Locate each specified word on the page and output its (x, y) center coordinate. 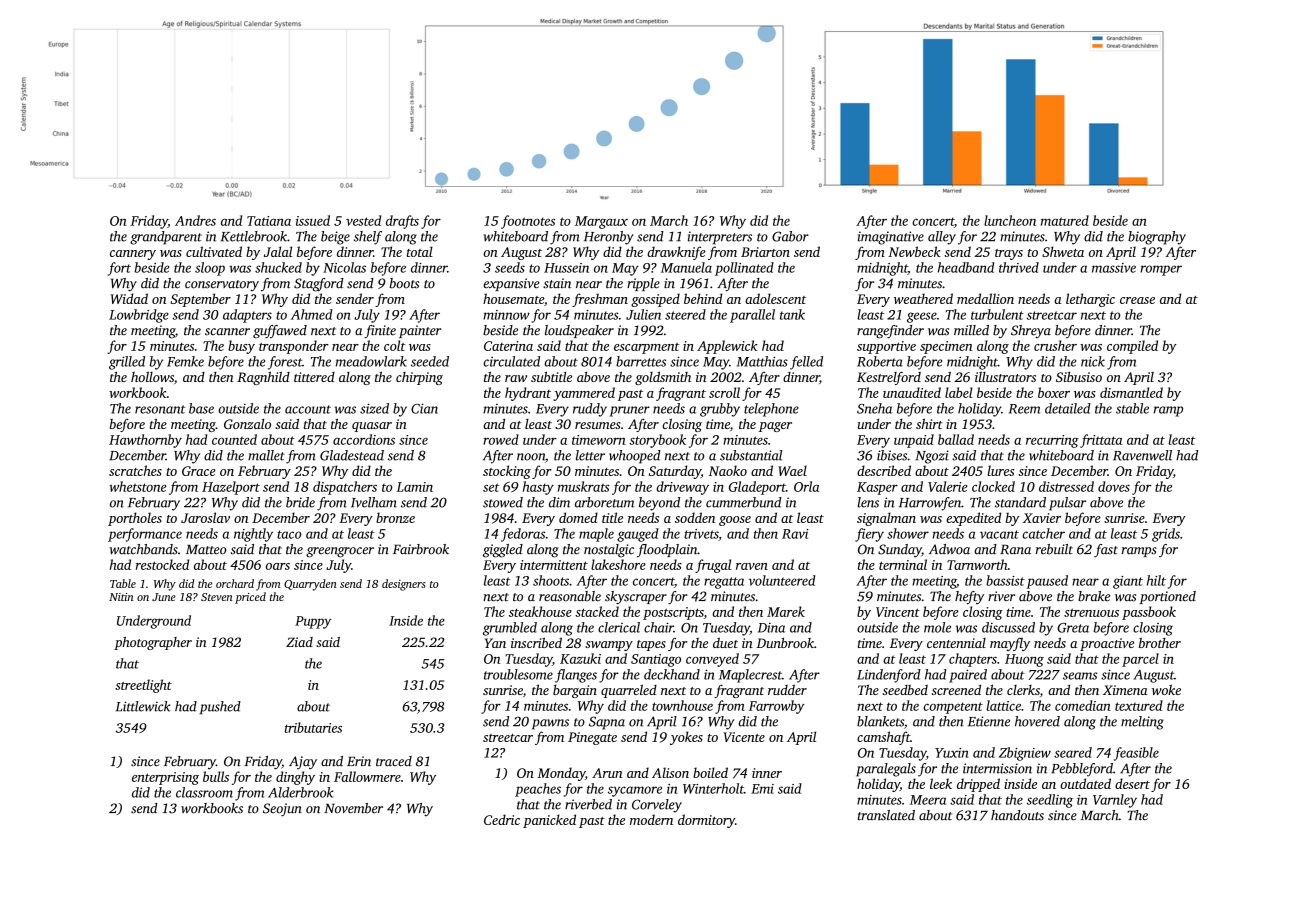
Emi (762, 789)
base (201, 408)
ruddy (590, 410)
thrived (1019, 267)
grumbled (510, 629)
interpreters (720, 238)
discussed (1008, 627)
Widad (129, 298)
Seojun (282, 810)
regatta (724, 583)
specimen (946, 347)
